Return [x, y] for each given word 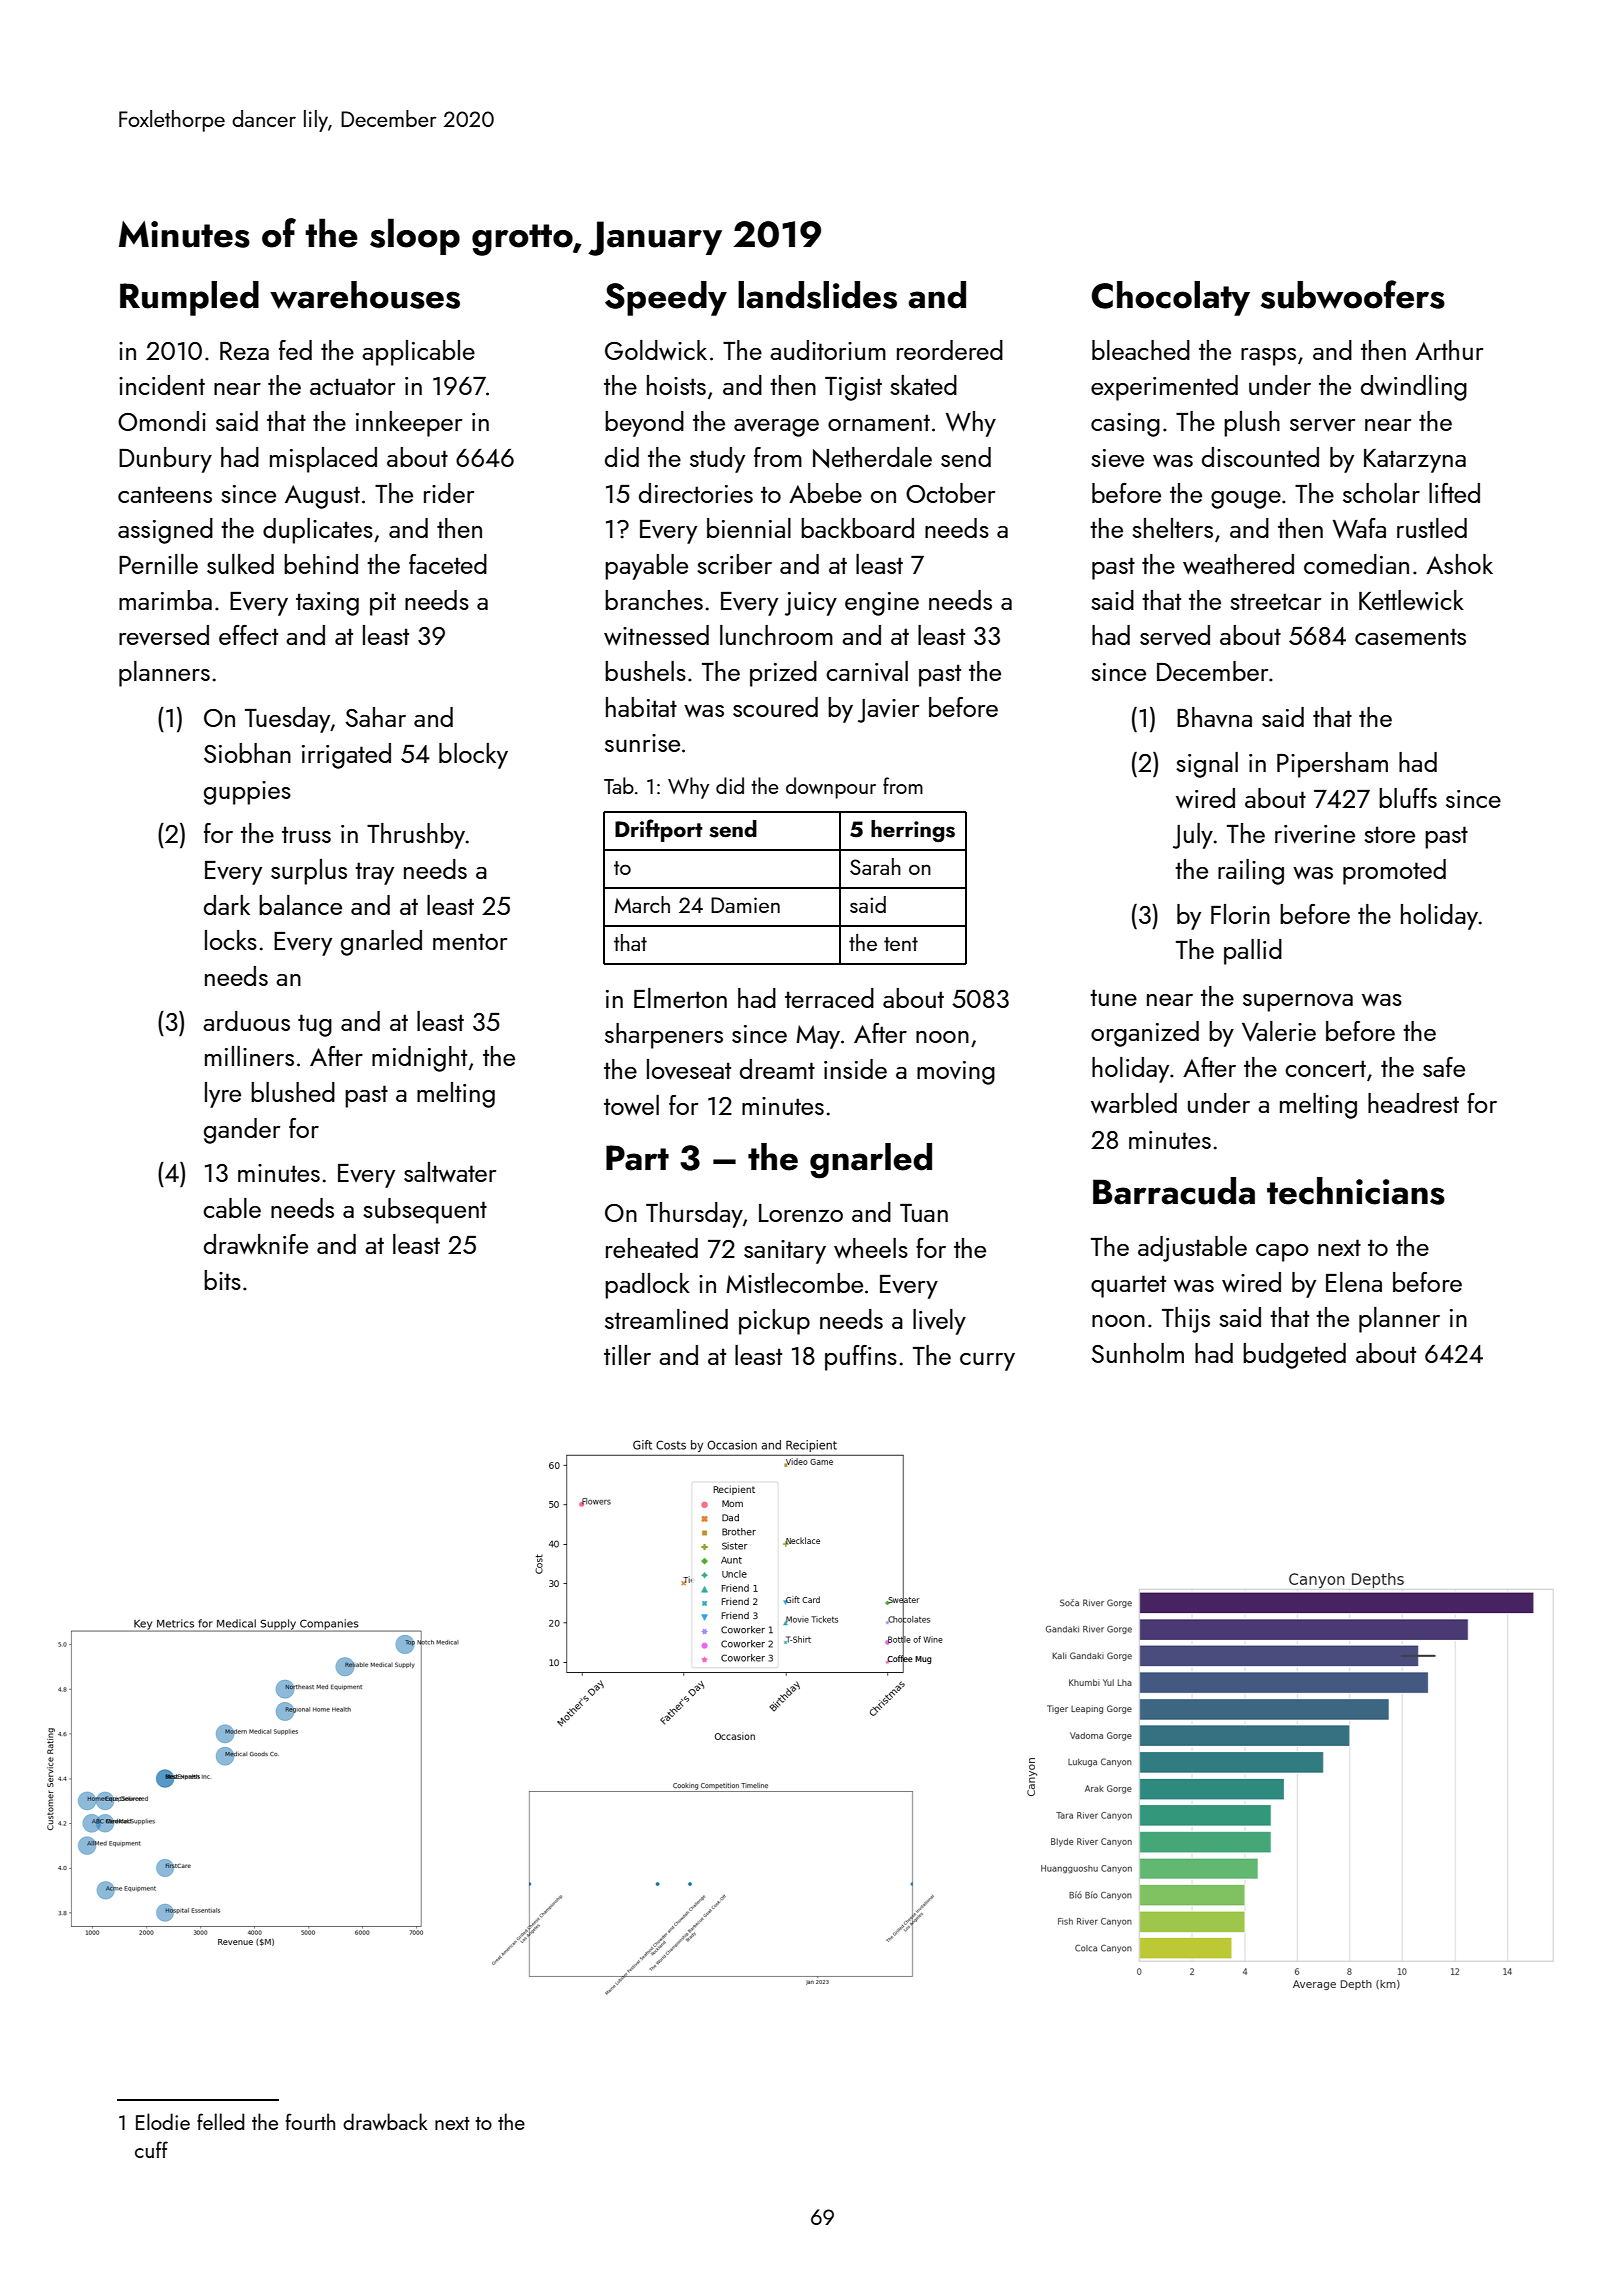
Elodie [163, 2121]
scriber [734, 564]
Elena [1354, 1282]
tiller [627, 1355]
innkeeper [409, 424]
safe [1444, 1067]
